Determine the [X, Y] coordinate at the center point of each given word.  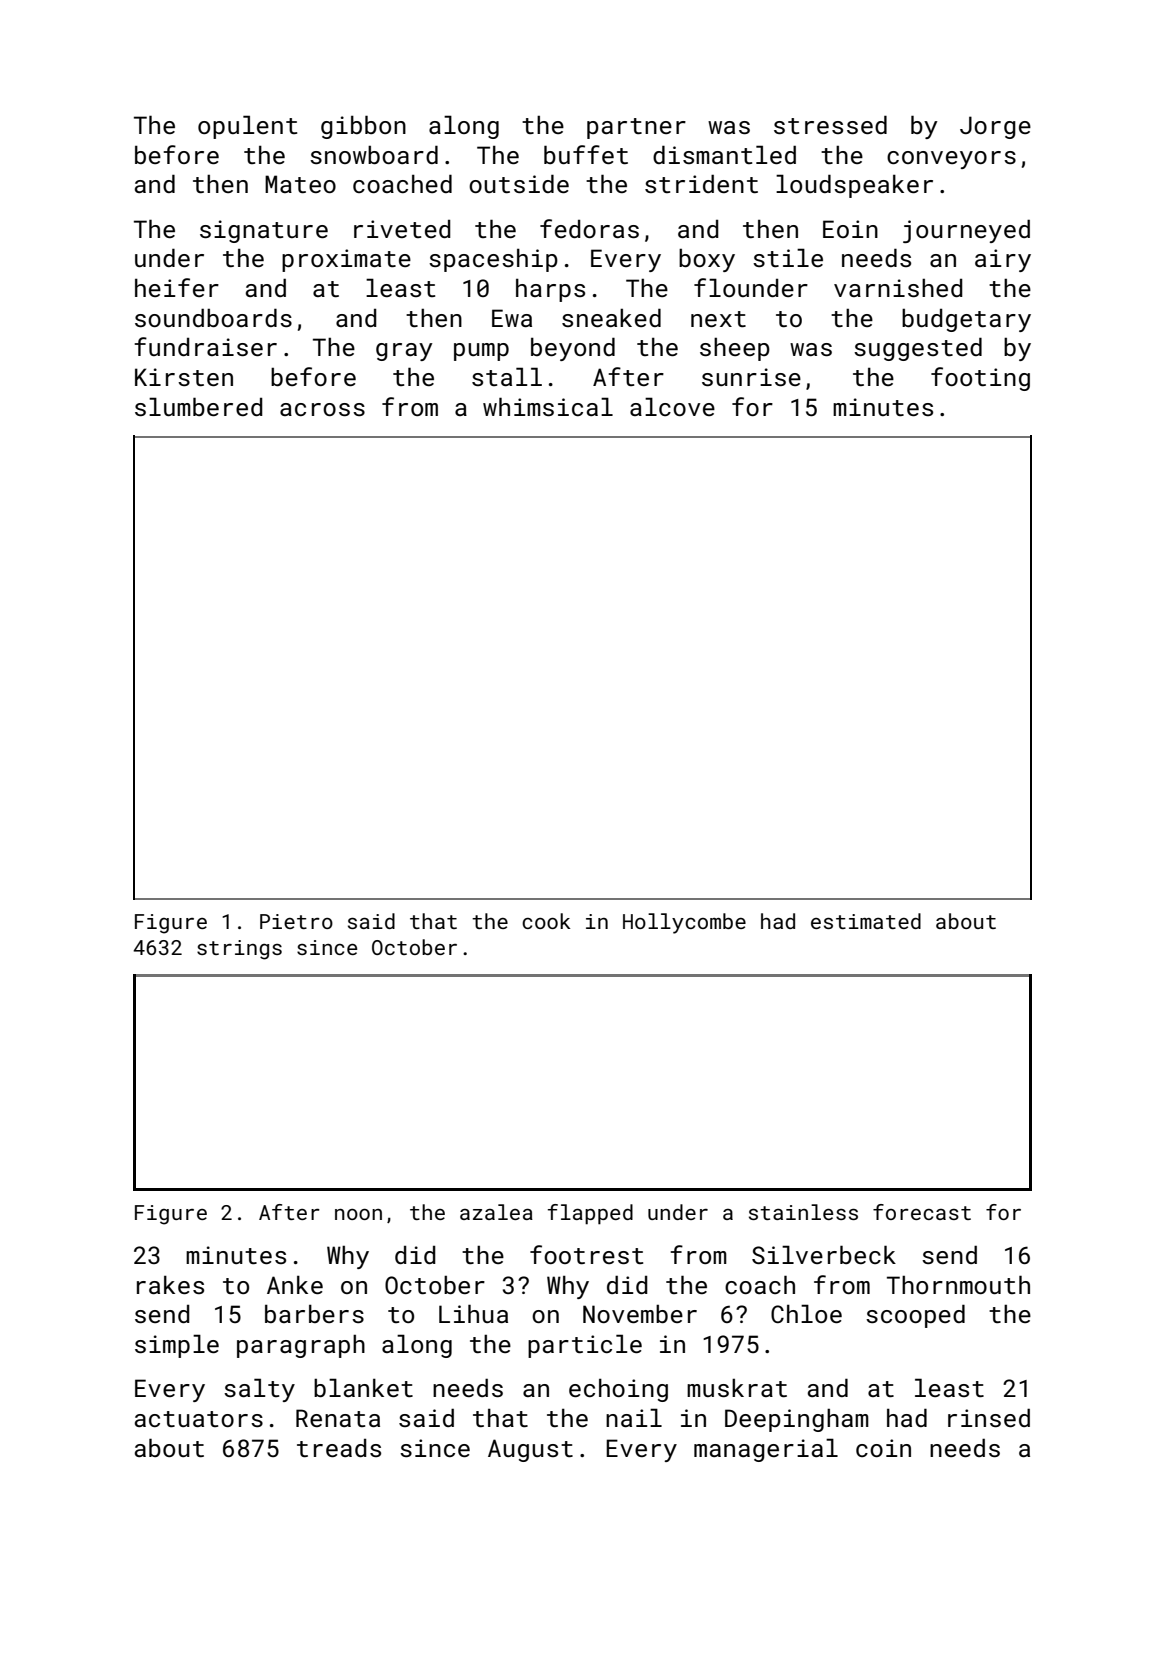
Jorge [995, 127]
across [322, 409]
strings [239, 950]
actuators [199, 1419]
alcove [672, 406]
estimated [866, 921]
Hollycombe [684, 923]
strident [701, 183]
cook [546, 921]
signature [264, 231]
